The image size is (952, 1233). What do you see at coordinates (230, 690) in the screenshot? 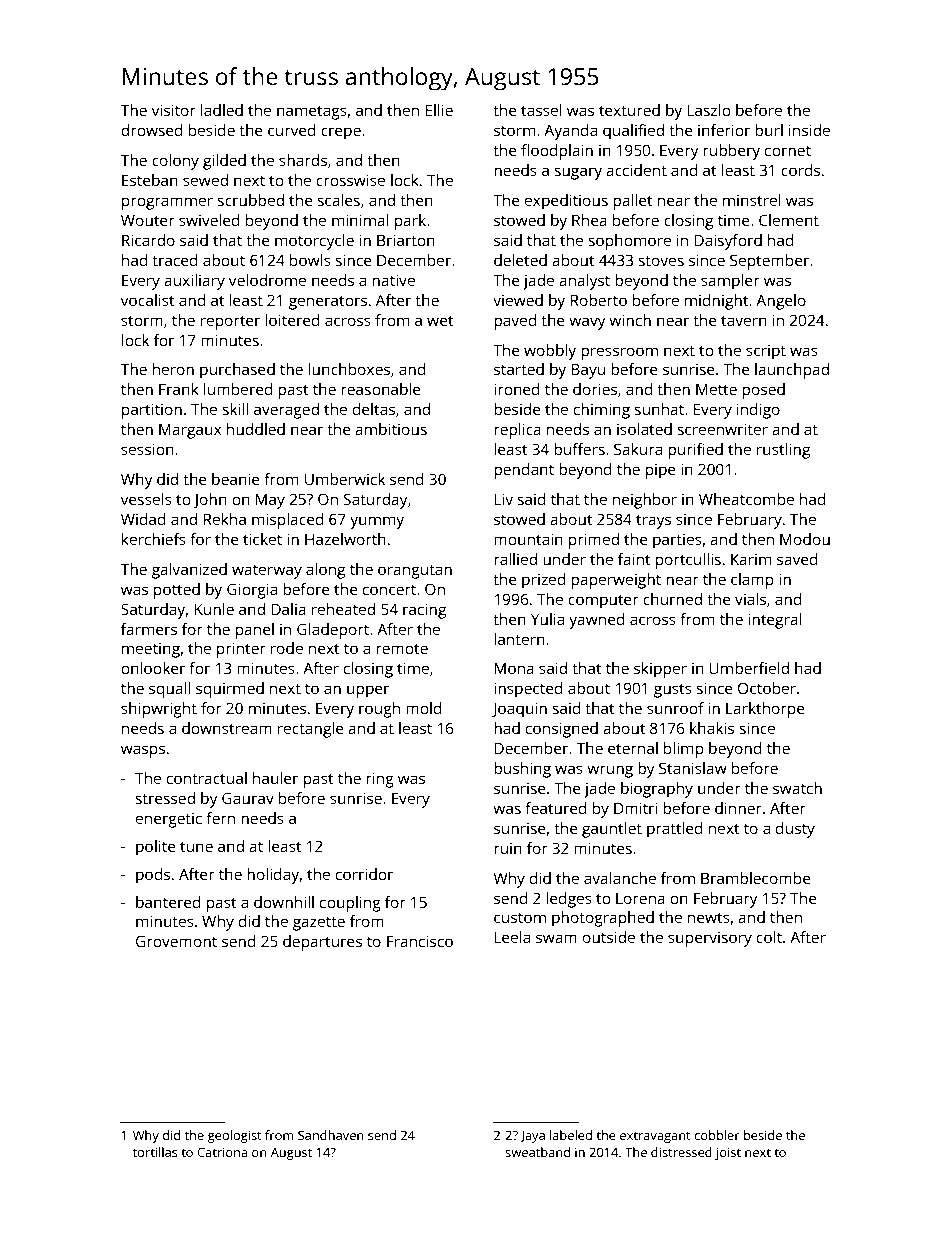
I see `squirmed` at bounding box center [230, 690].
